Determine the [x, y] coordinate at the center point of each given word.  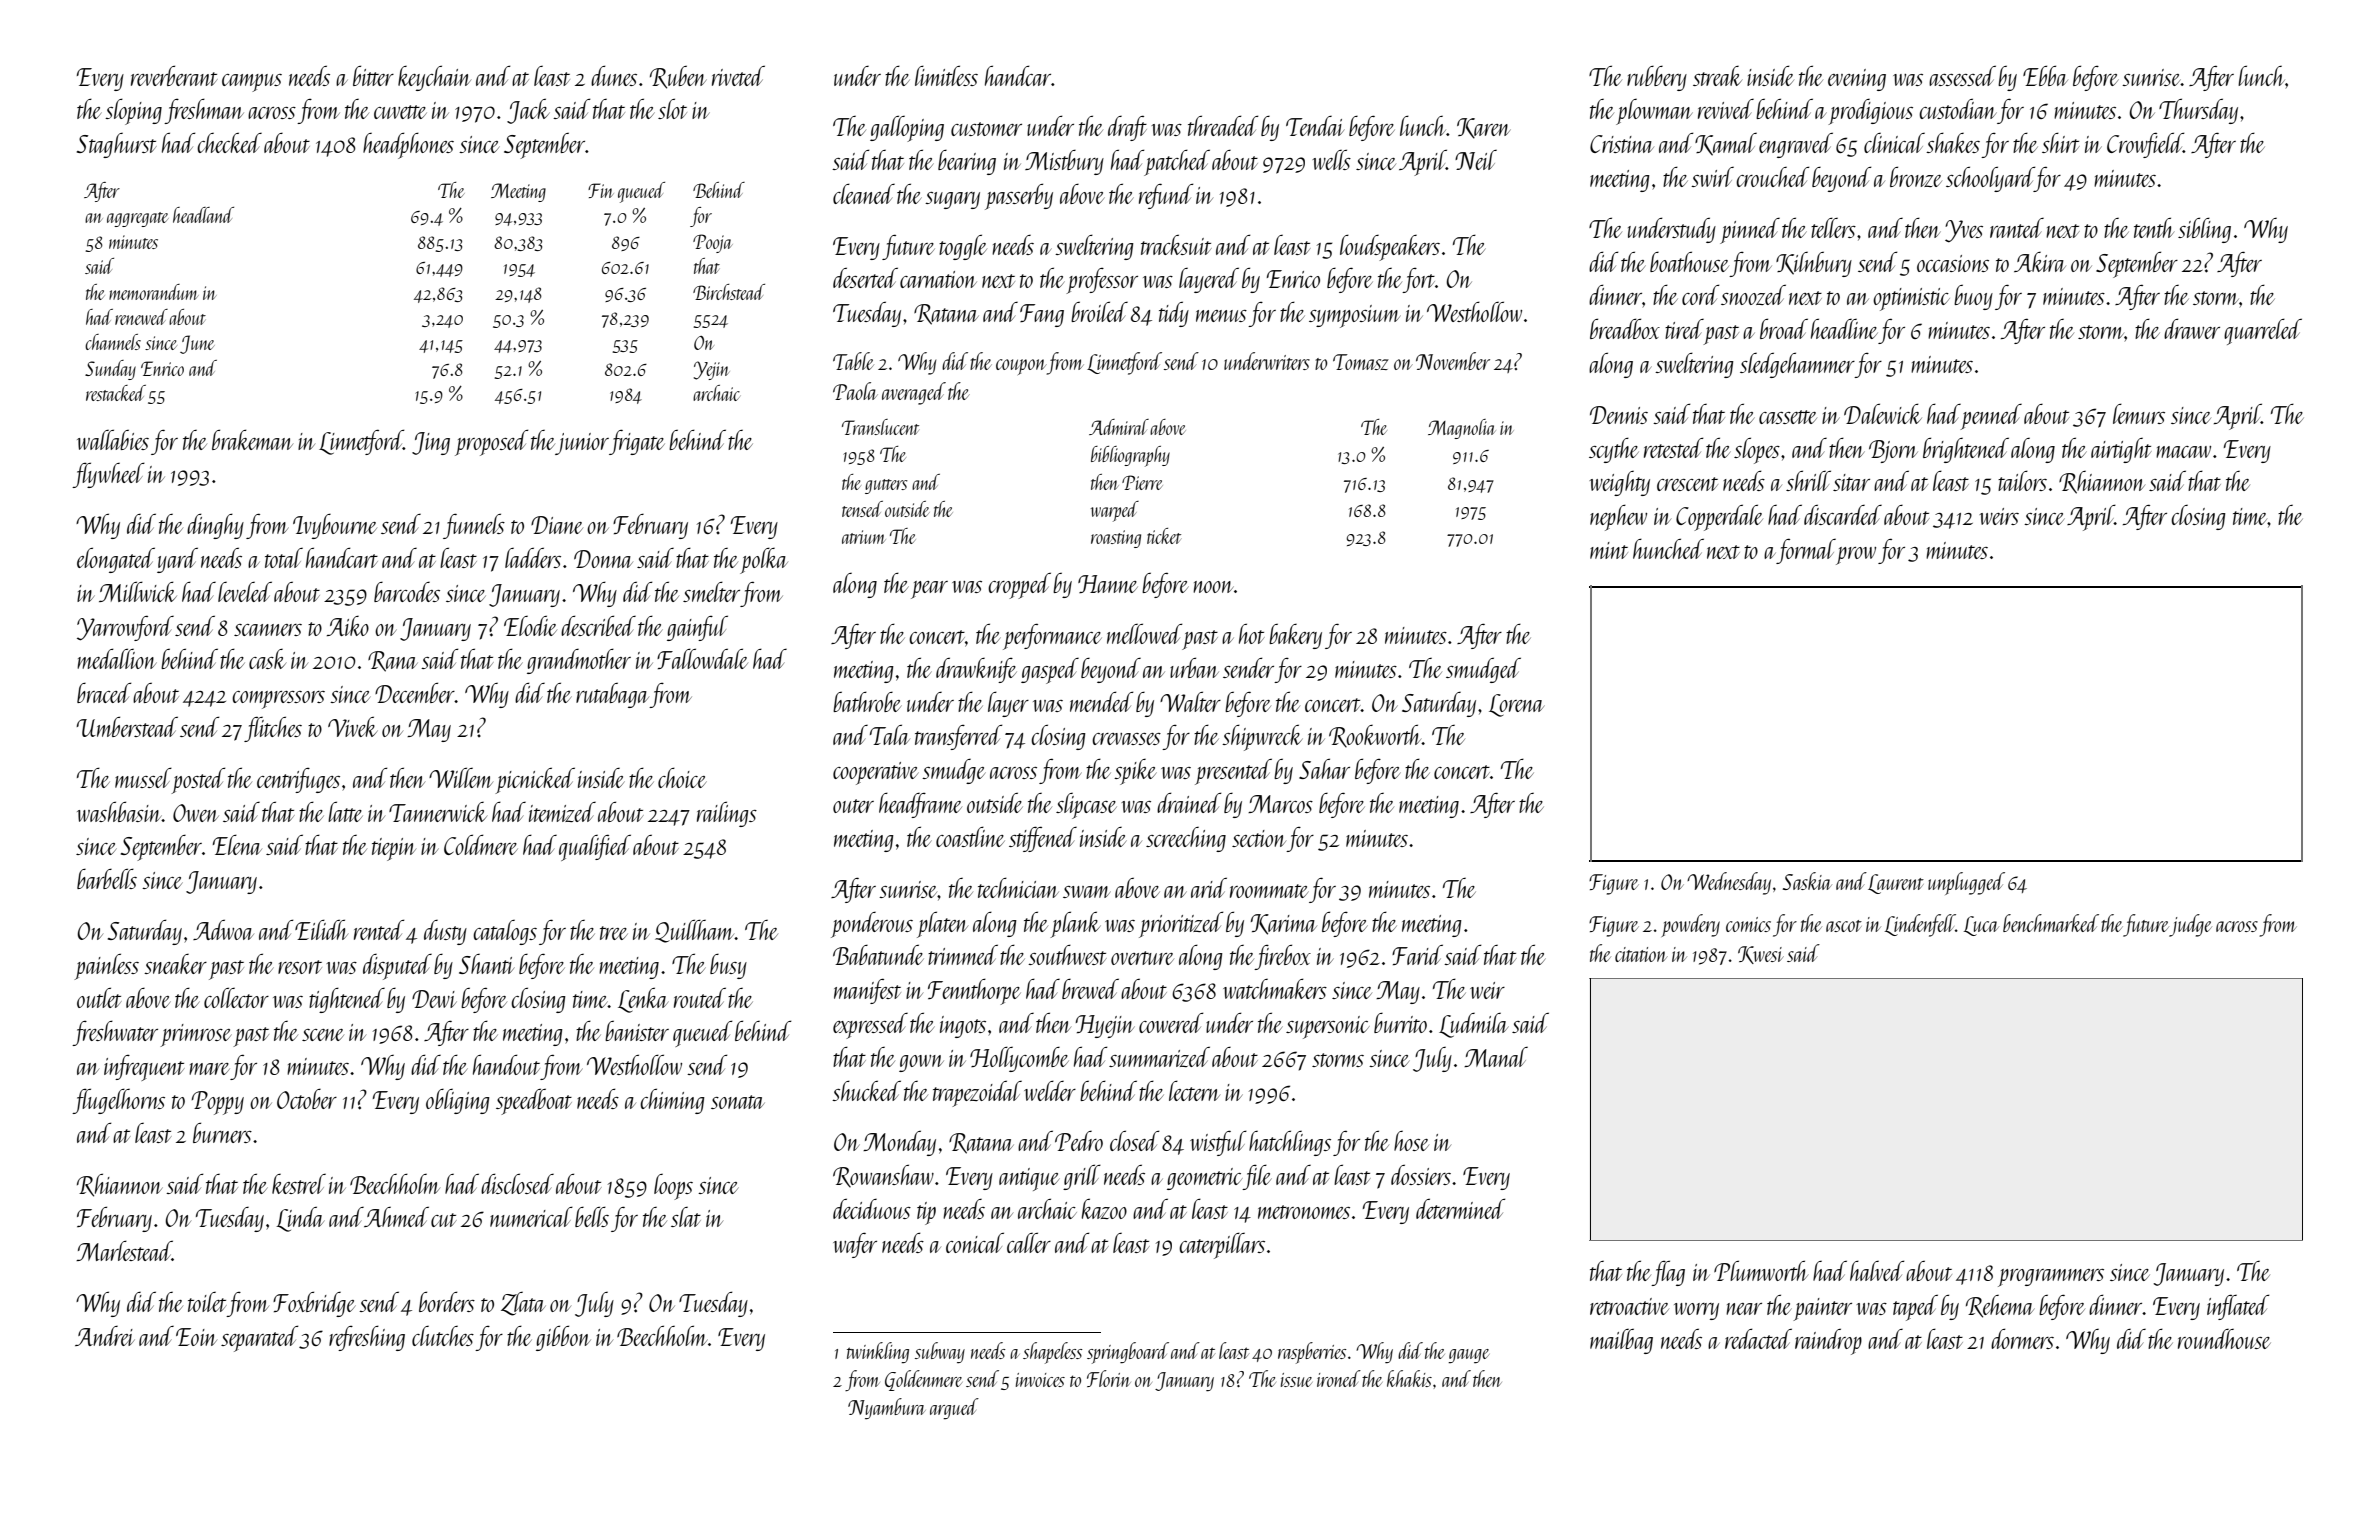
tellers [1833, 227]
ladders [533, 557]
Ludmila [1473, 1025]
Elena [237, 844]
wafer [855, 1245]
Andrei [105, 1336]
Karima [1284, 924]
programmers [2051, 1278]
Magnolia [1461, 429]
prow [1856, 556]
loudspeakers [1390, 247]
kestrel [299, 1184]
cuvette [400, 112]
